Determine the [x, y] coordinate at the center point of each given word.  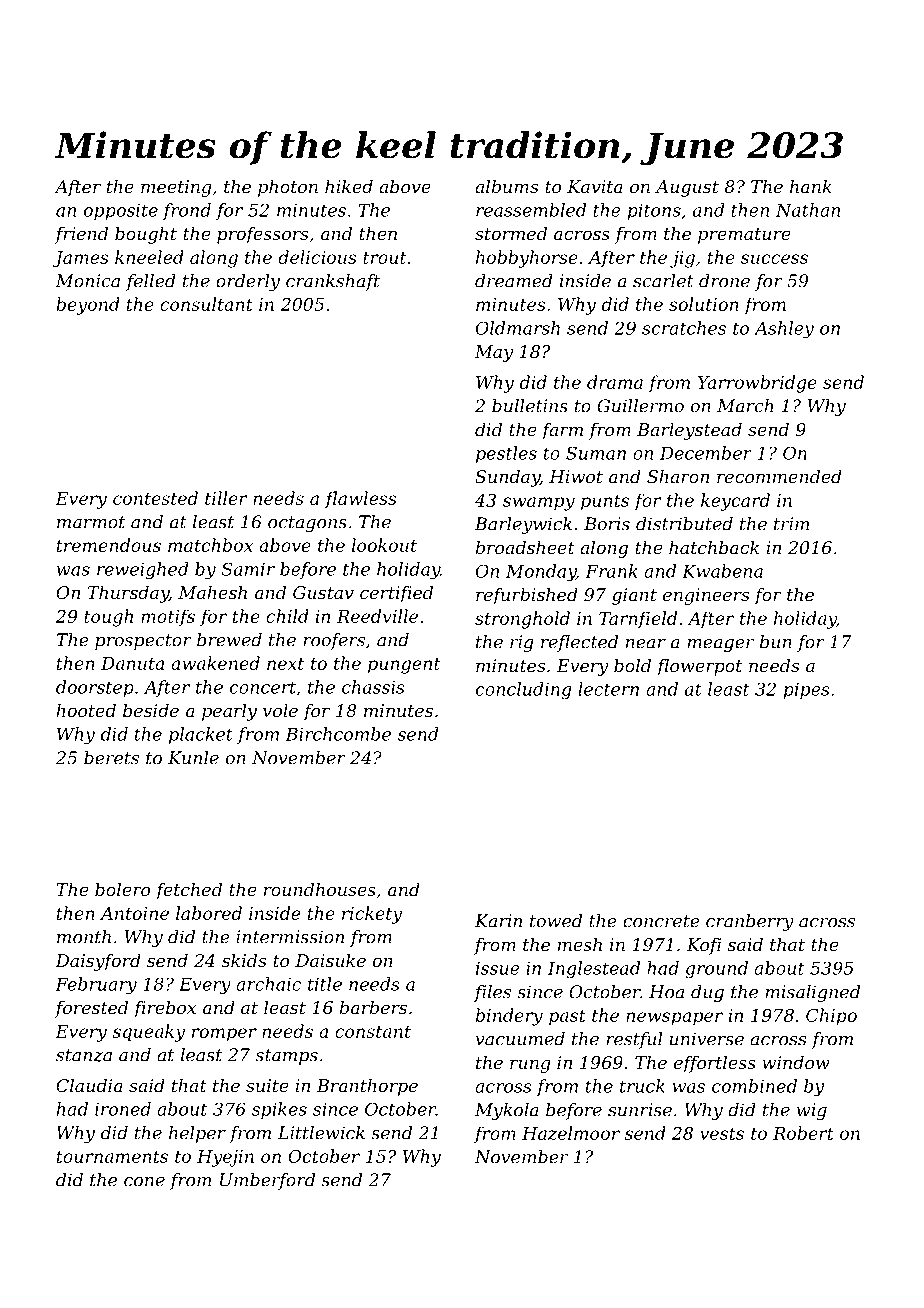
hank [811, 186]
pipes [806, 691]
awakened [215, 663]
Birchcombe [338, 734]
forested [91, 1009]
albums [506, 186]
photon [288, 188]
